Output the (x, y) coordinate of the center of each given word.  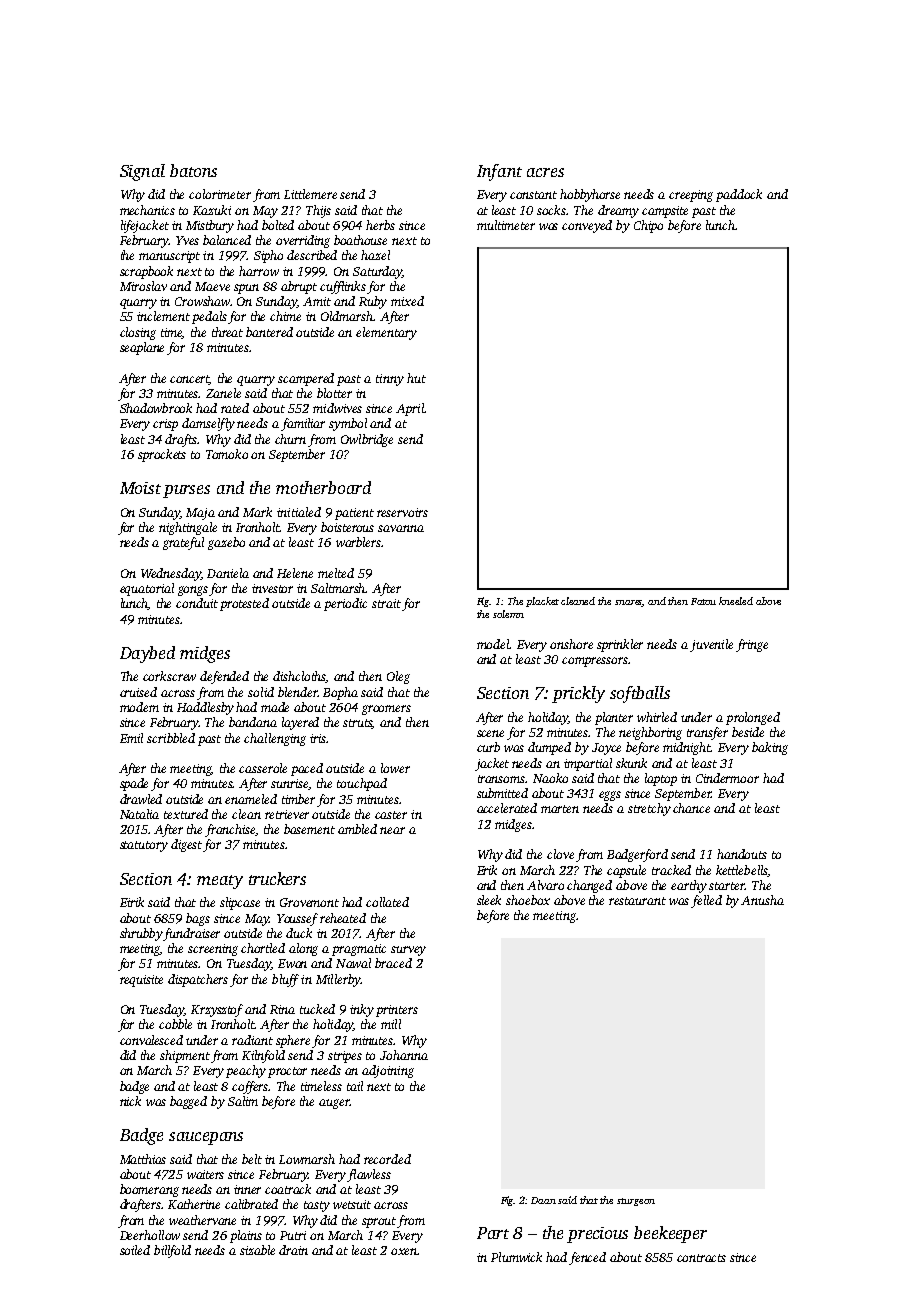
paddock (739, 195)
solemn (508, 614)
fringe (752, 645)
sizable (257, 1250)
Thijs (318, 211)
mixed (407, 301)
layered (300, 723)
